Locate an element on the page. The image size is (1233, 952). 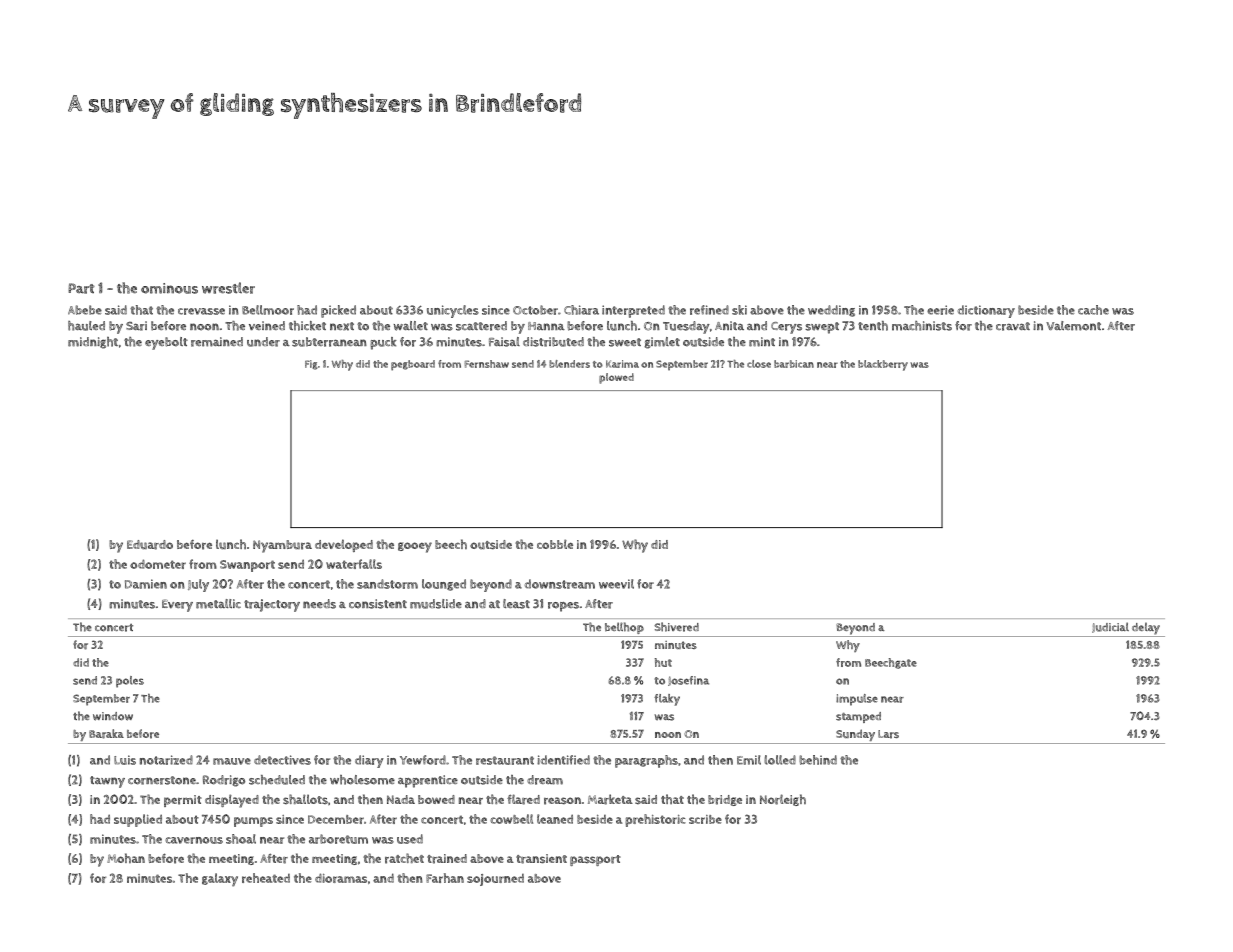
cache is located at coordinates (1093, 310).
